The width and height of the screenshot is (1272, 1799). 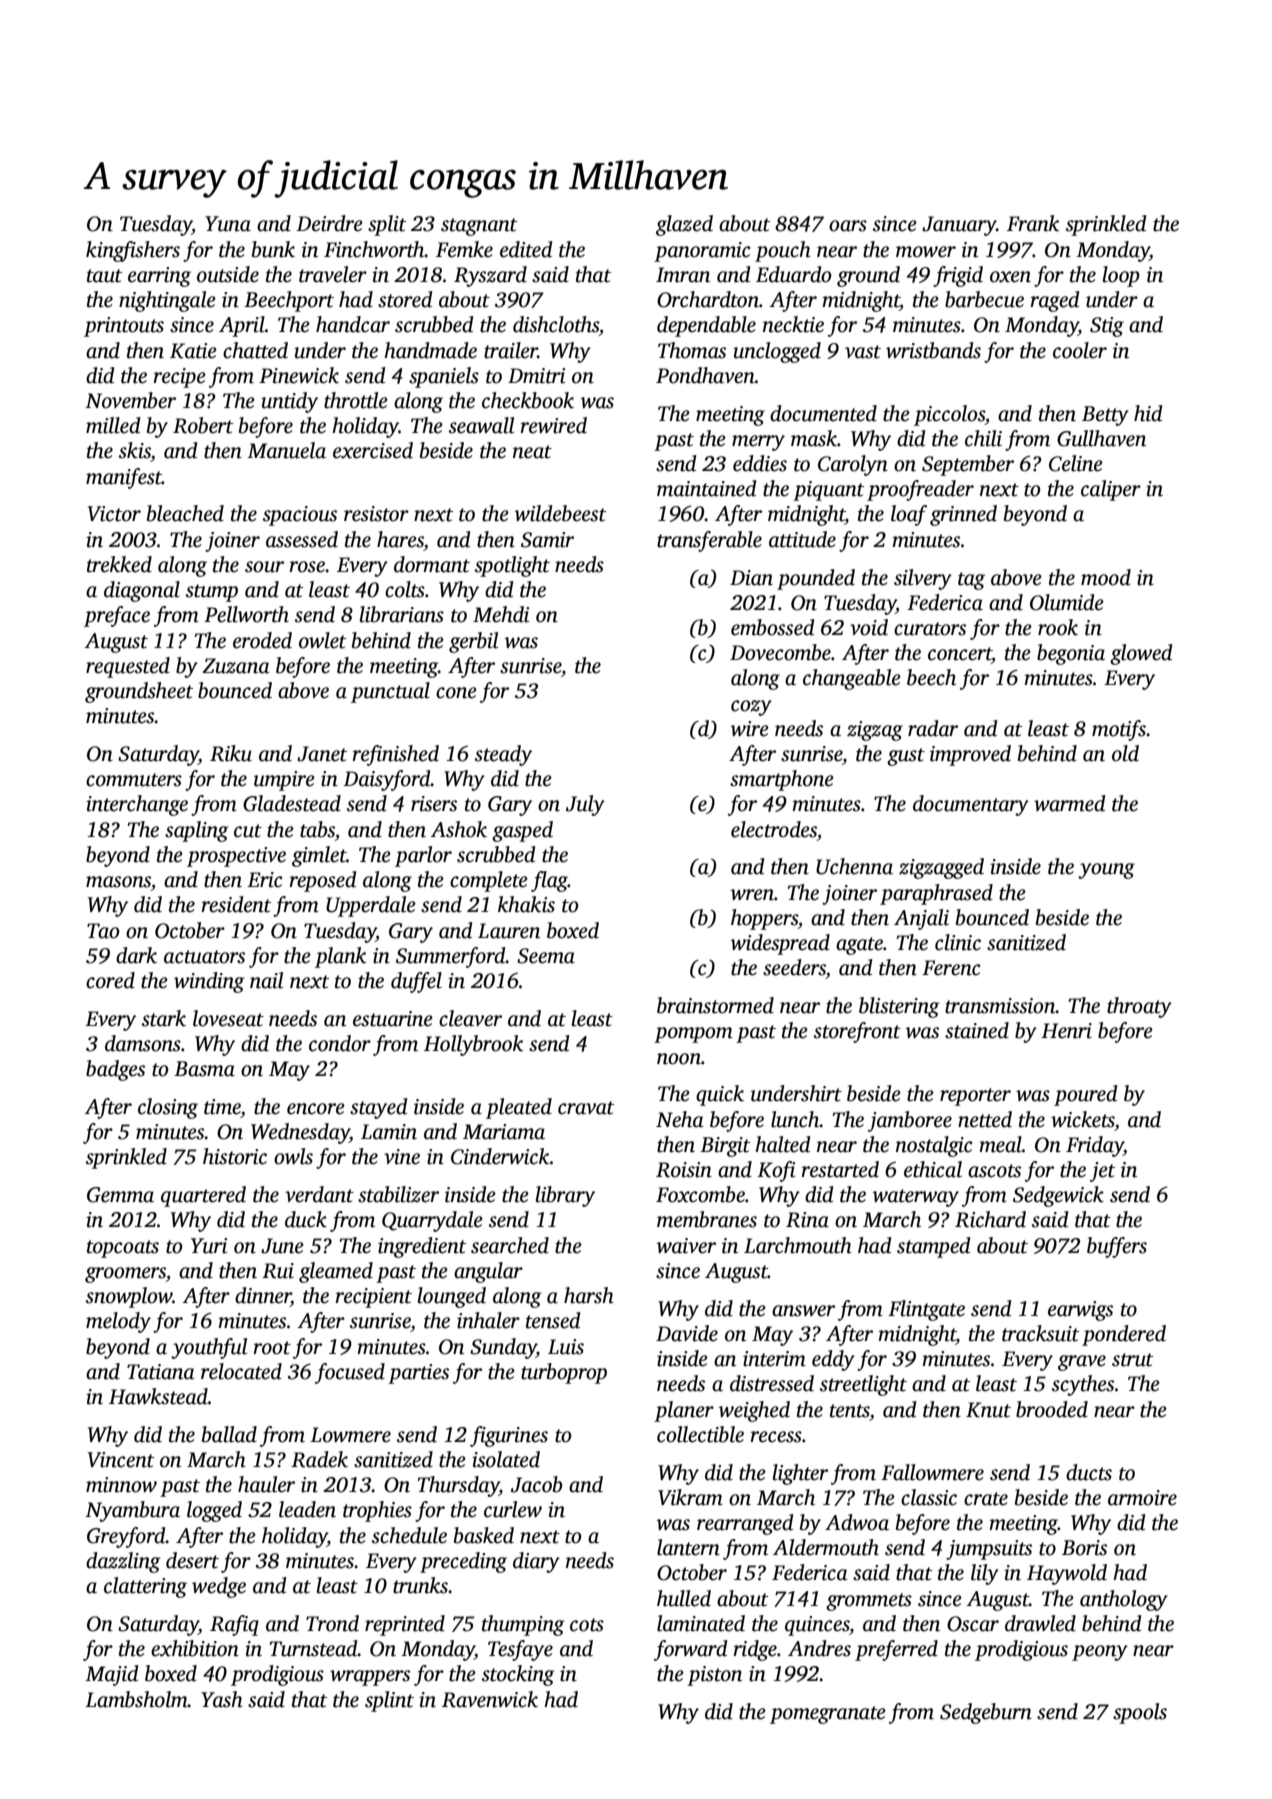 What do you see at coordinates (209, 1348) in the screenshot?
I see `youthful` at bounding box center [209, 1348].
